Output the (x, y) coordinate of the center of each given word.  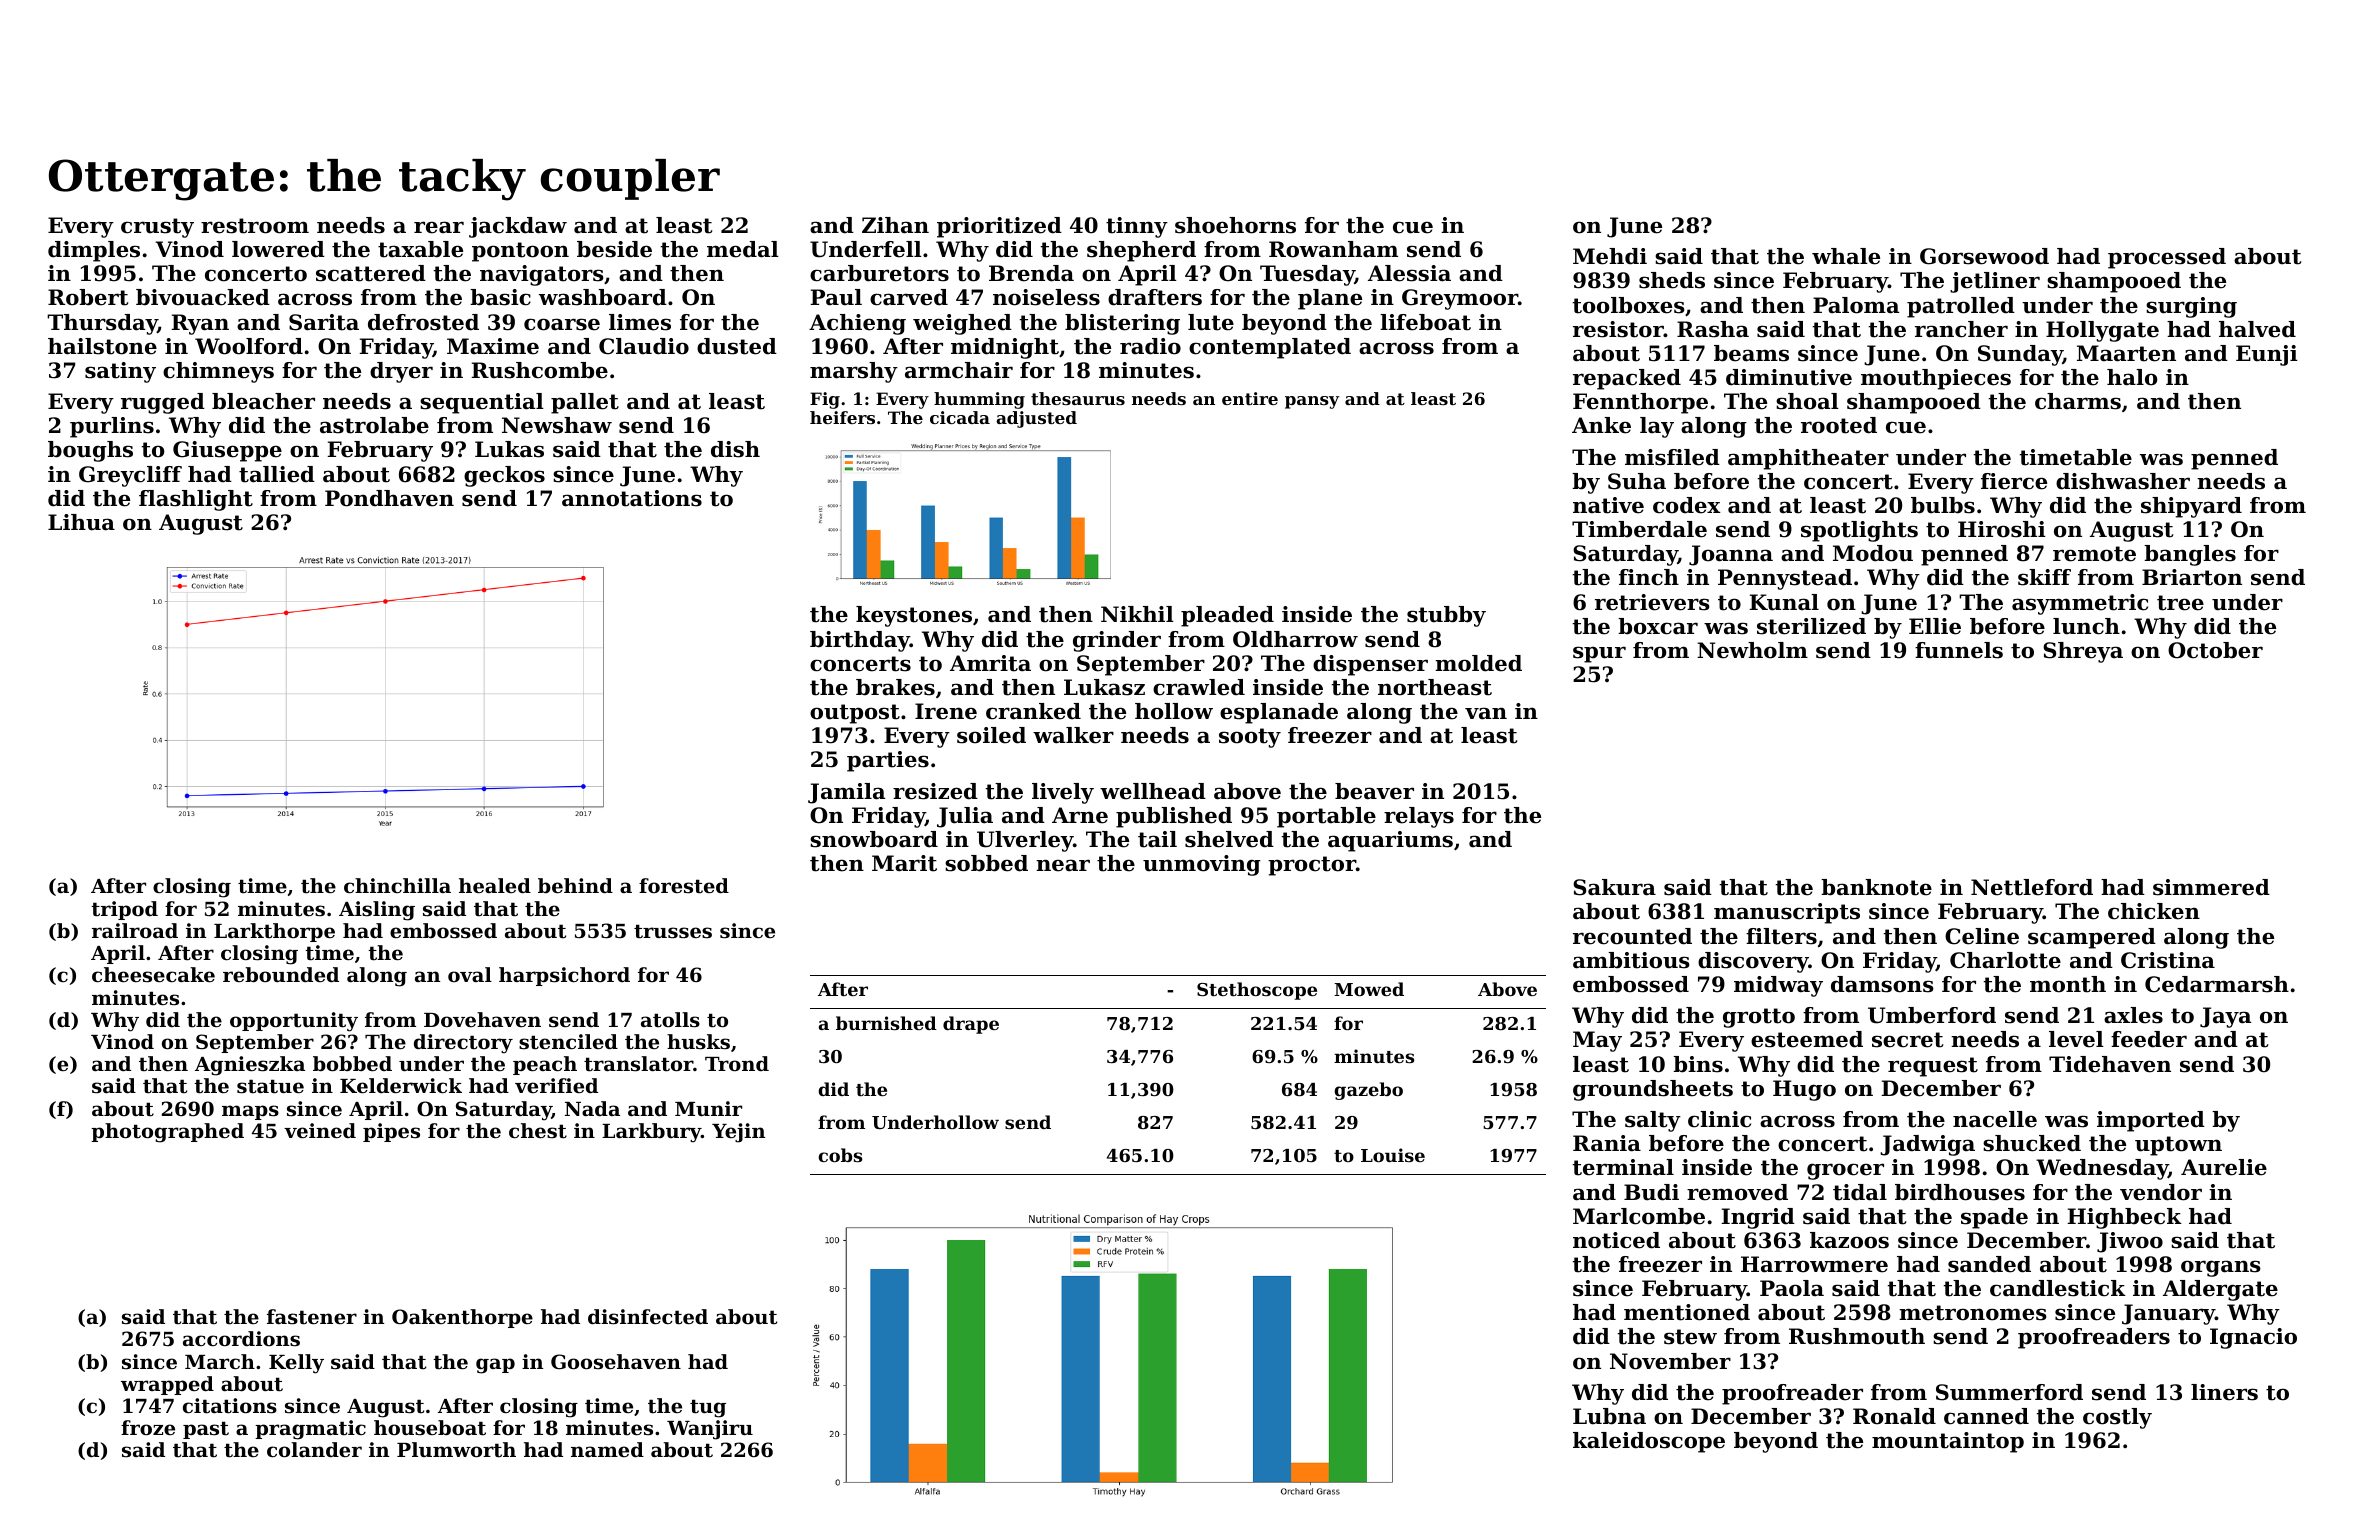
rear (439, 227)
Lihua (81, 522)
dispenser (1370, 665)
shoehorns (1235, 225)
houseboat (430, 1428)
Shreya (2083, 652)
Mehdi (1610, 256)
